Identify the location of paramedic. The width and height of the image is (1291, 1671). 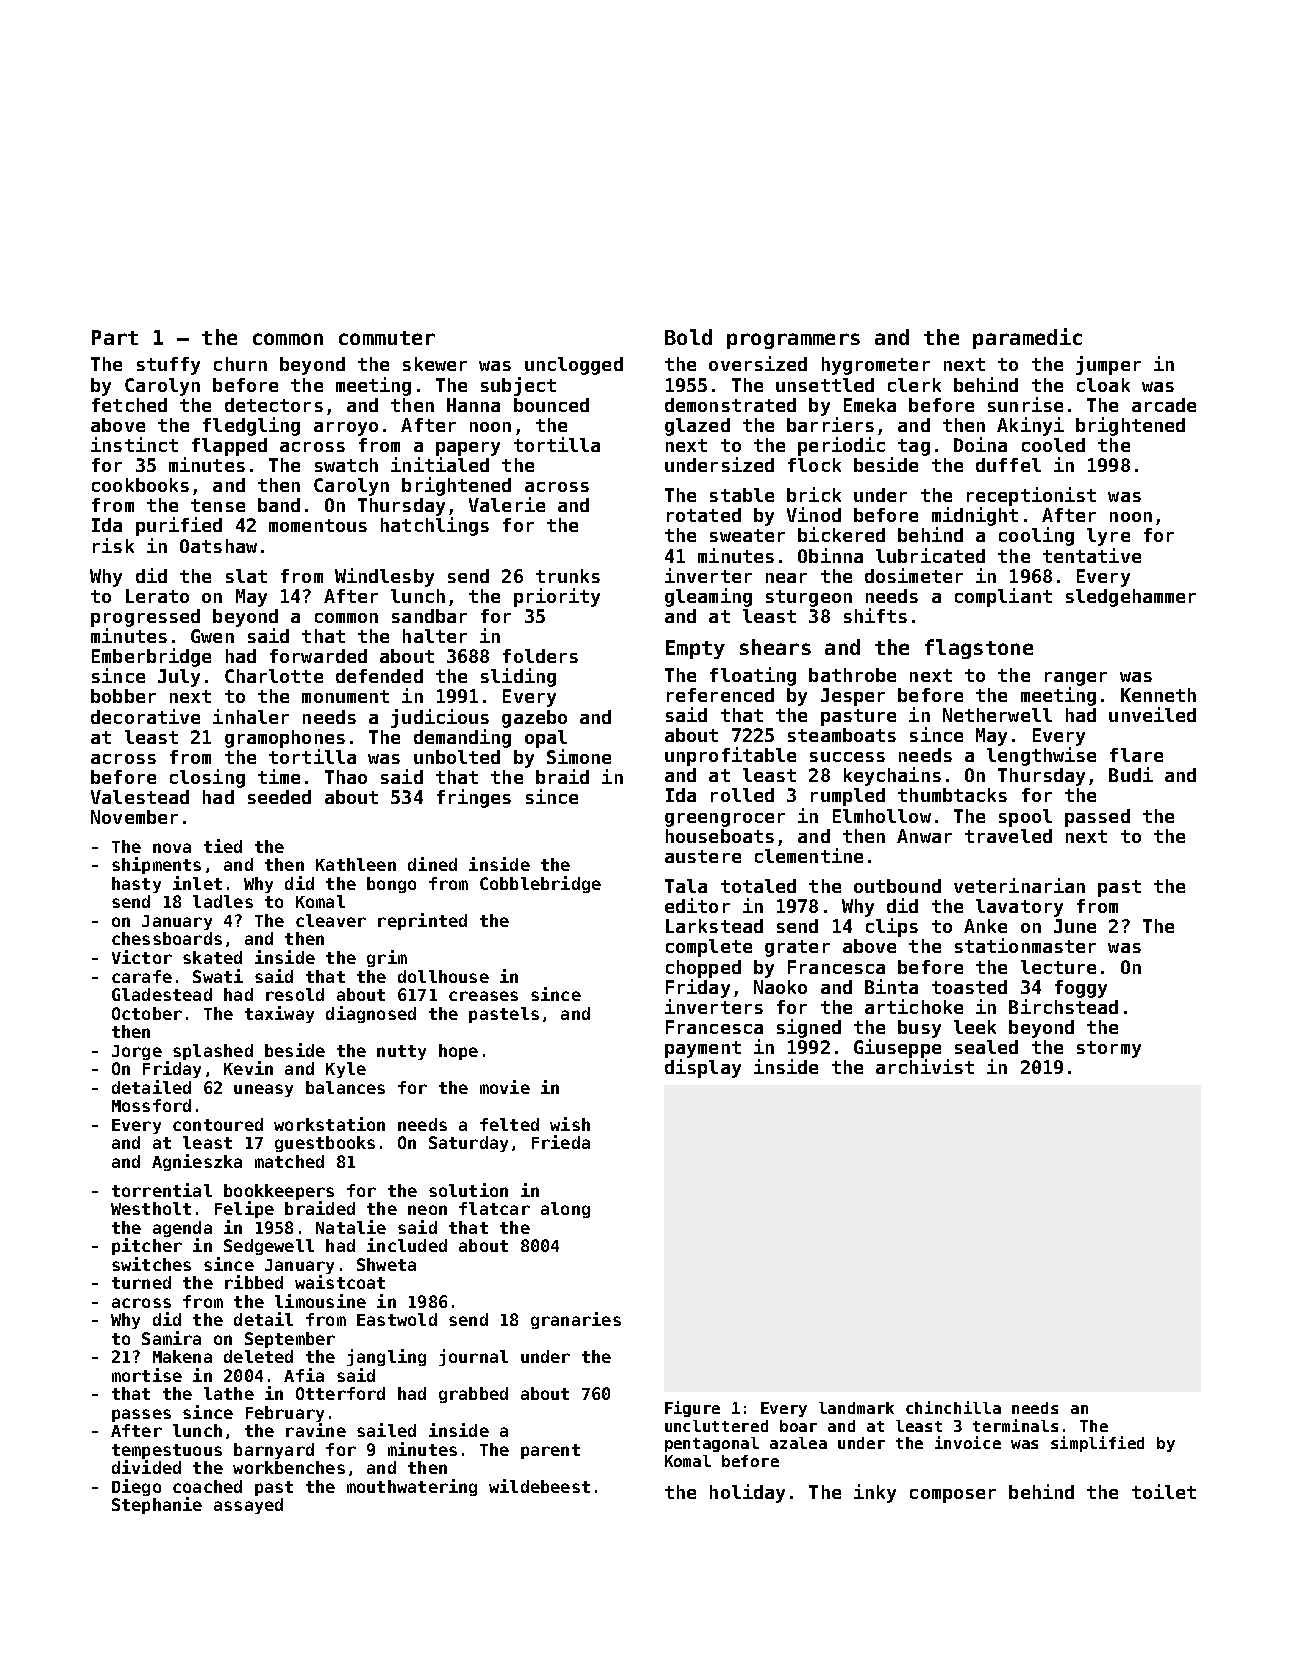
(1027, 338).
